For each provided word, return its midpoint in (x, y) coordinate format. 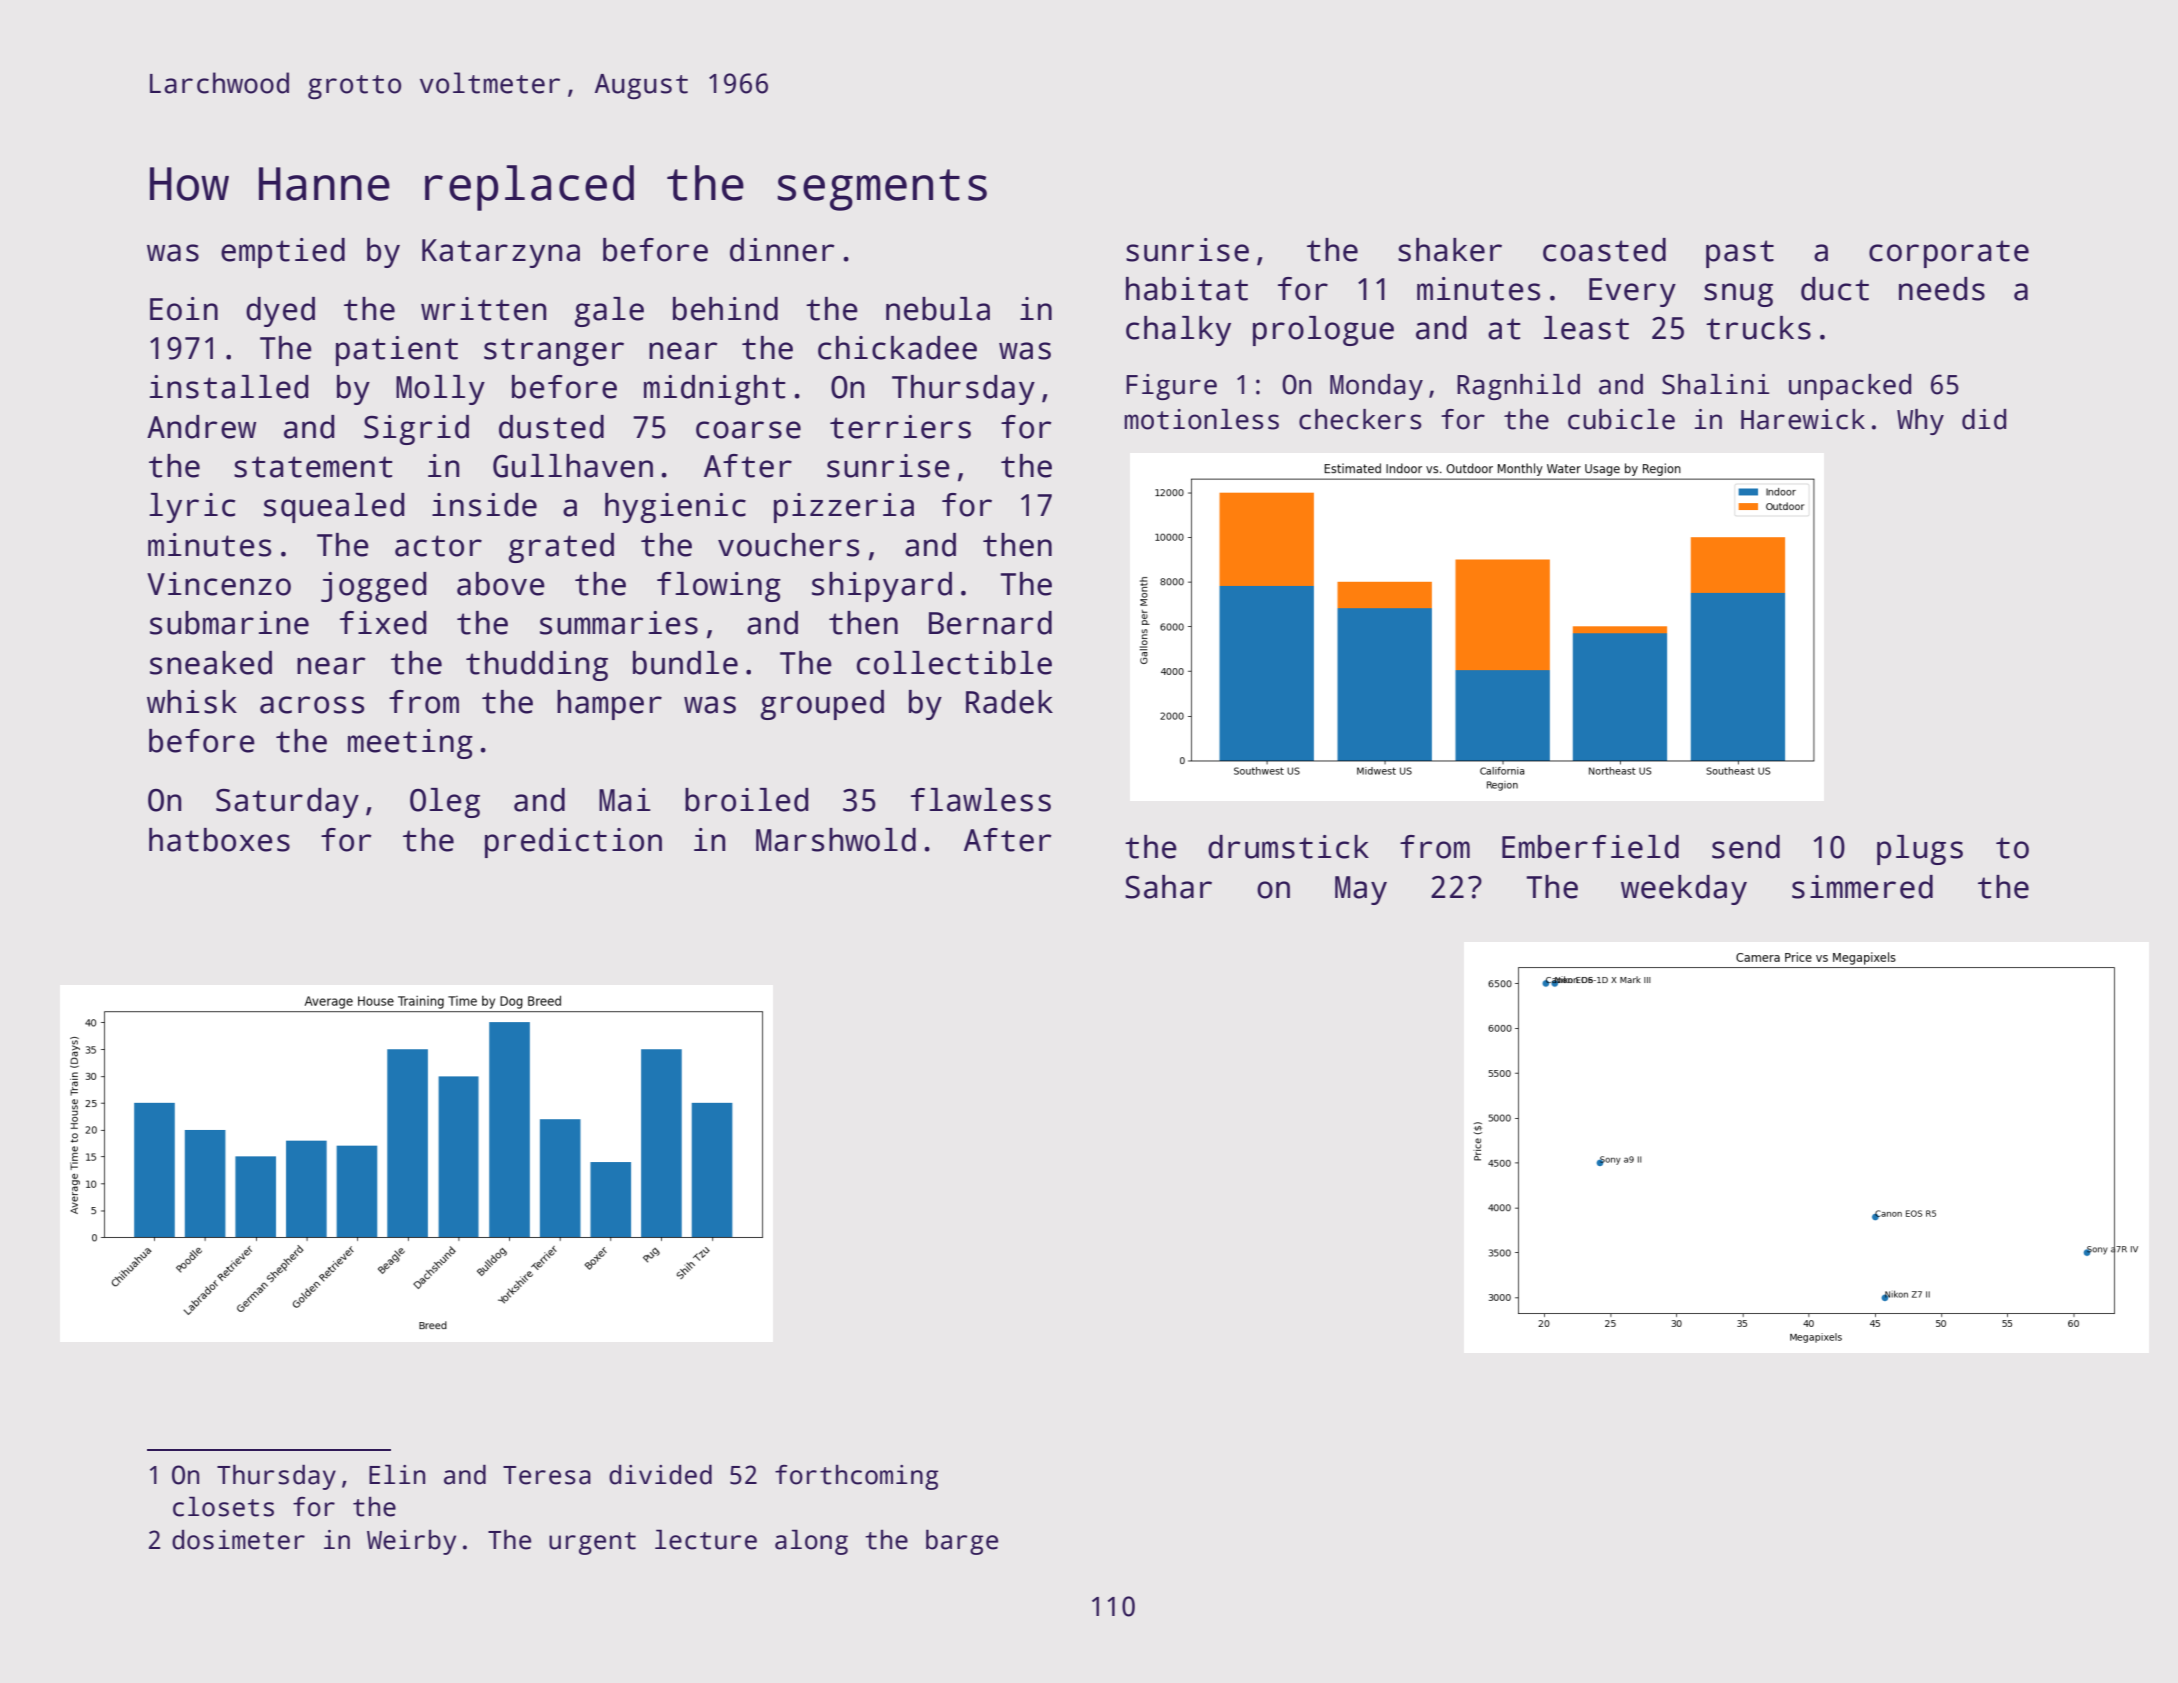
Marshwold (836, 840)
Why (1920, 422)
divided (660, 1475)
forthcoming (856, 1477)
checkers (1360, 419)
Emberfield (1590, 847)
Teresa (547, 1475)
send (1746, 847)
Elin (397, 1474)
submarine (229, 623)
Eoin (184, 309)
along (811, 1542)
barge (962, 1542)
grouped (822, 705)
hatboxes (219, 840)
